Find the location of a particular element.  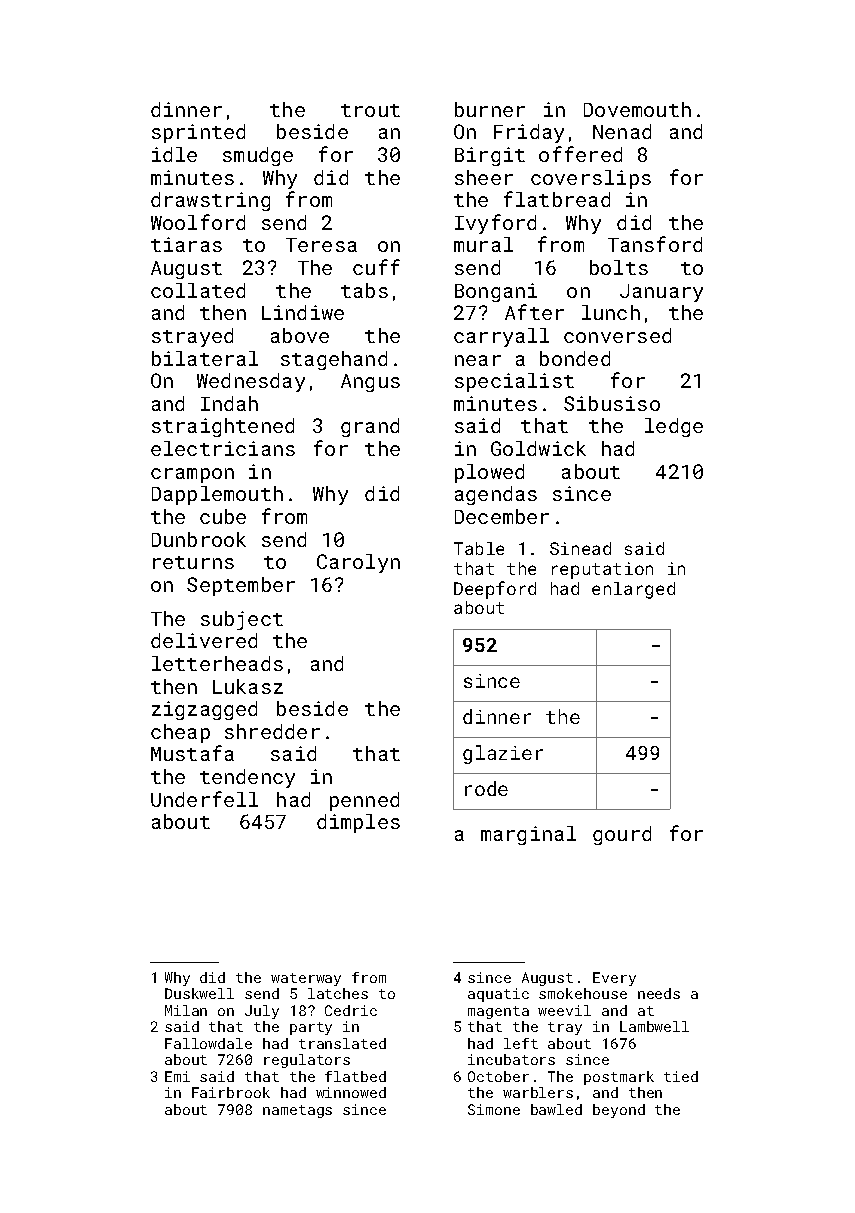

Carolyn is located at coordinates (358, 563).
